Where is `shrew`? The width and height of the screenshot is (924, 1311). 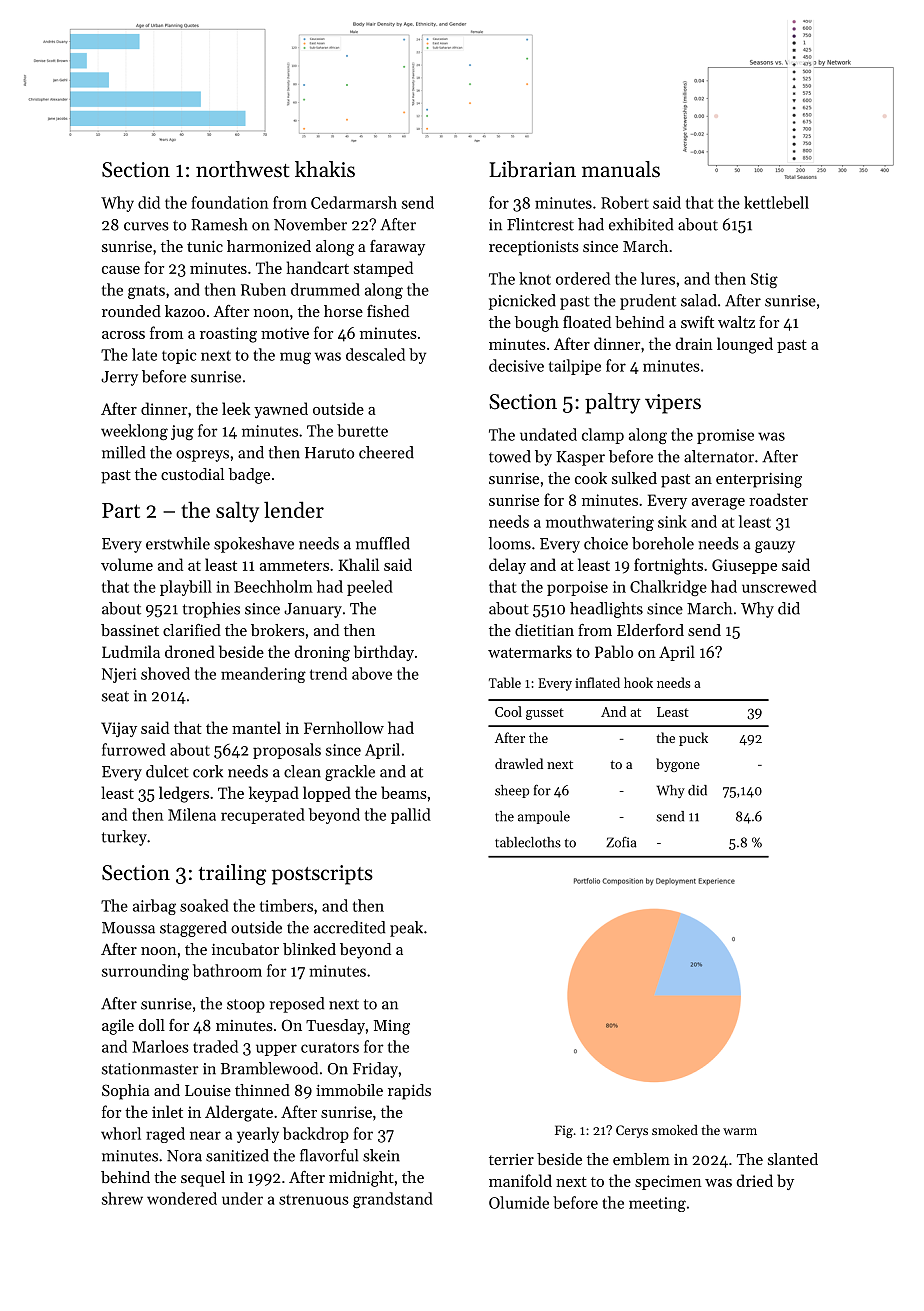 shrew is located at coordinates (122, 1198).
